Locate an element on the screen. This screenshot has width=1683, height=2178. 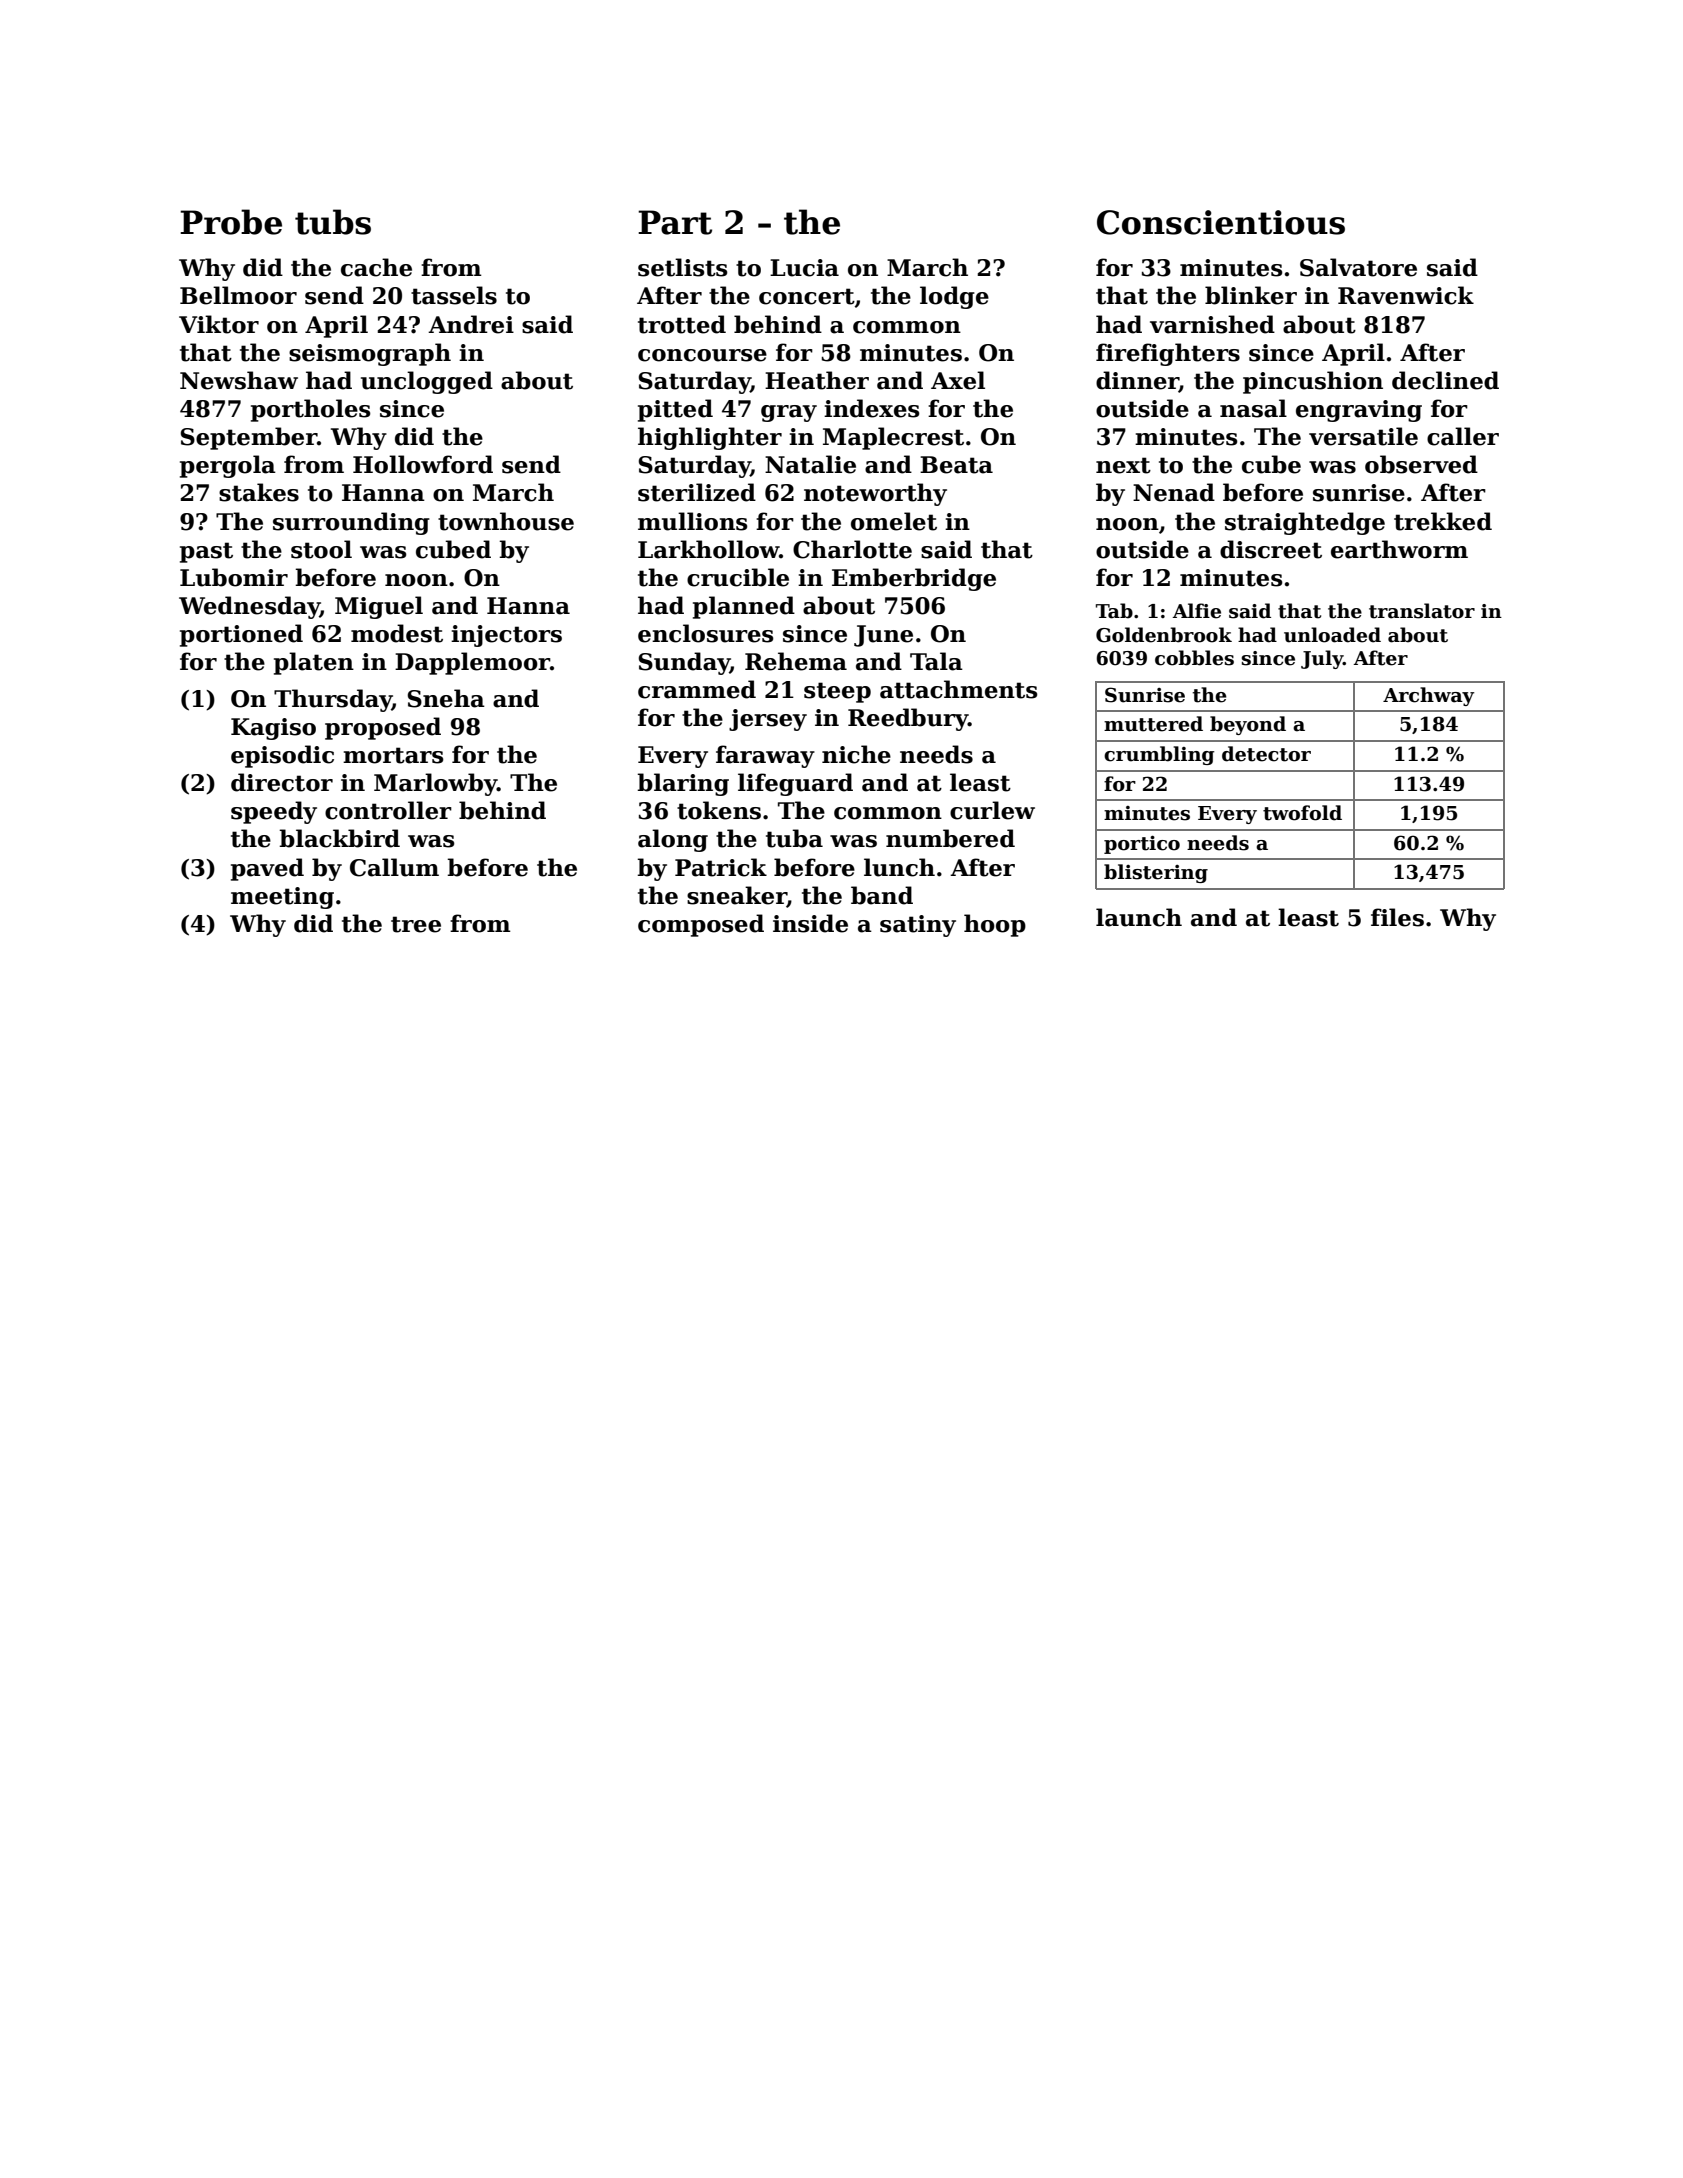
Lucia is located at coordinates (804, 268).
